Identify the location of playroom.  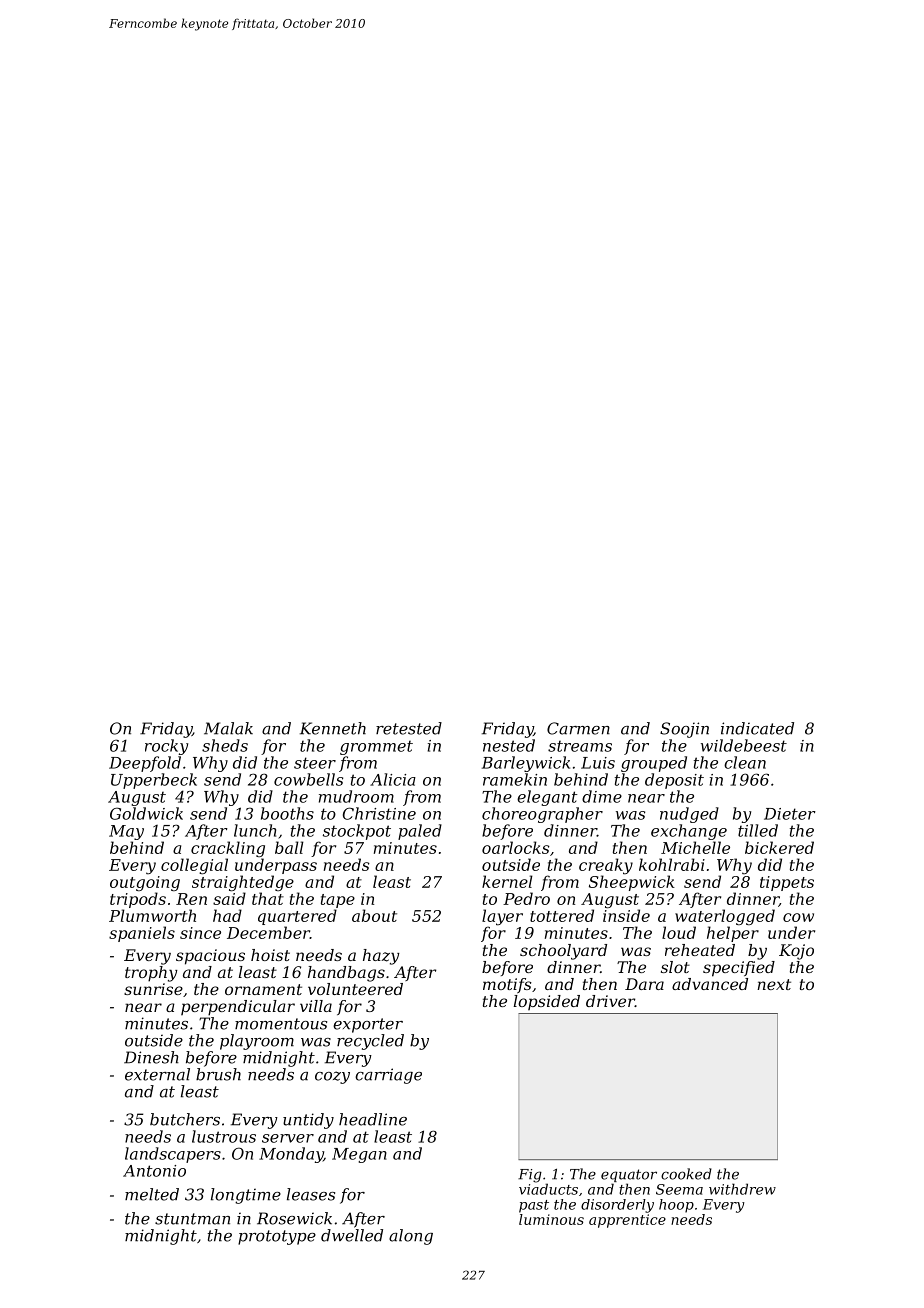
(257, 1042).
